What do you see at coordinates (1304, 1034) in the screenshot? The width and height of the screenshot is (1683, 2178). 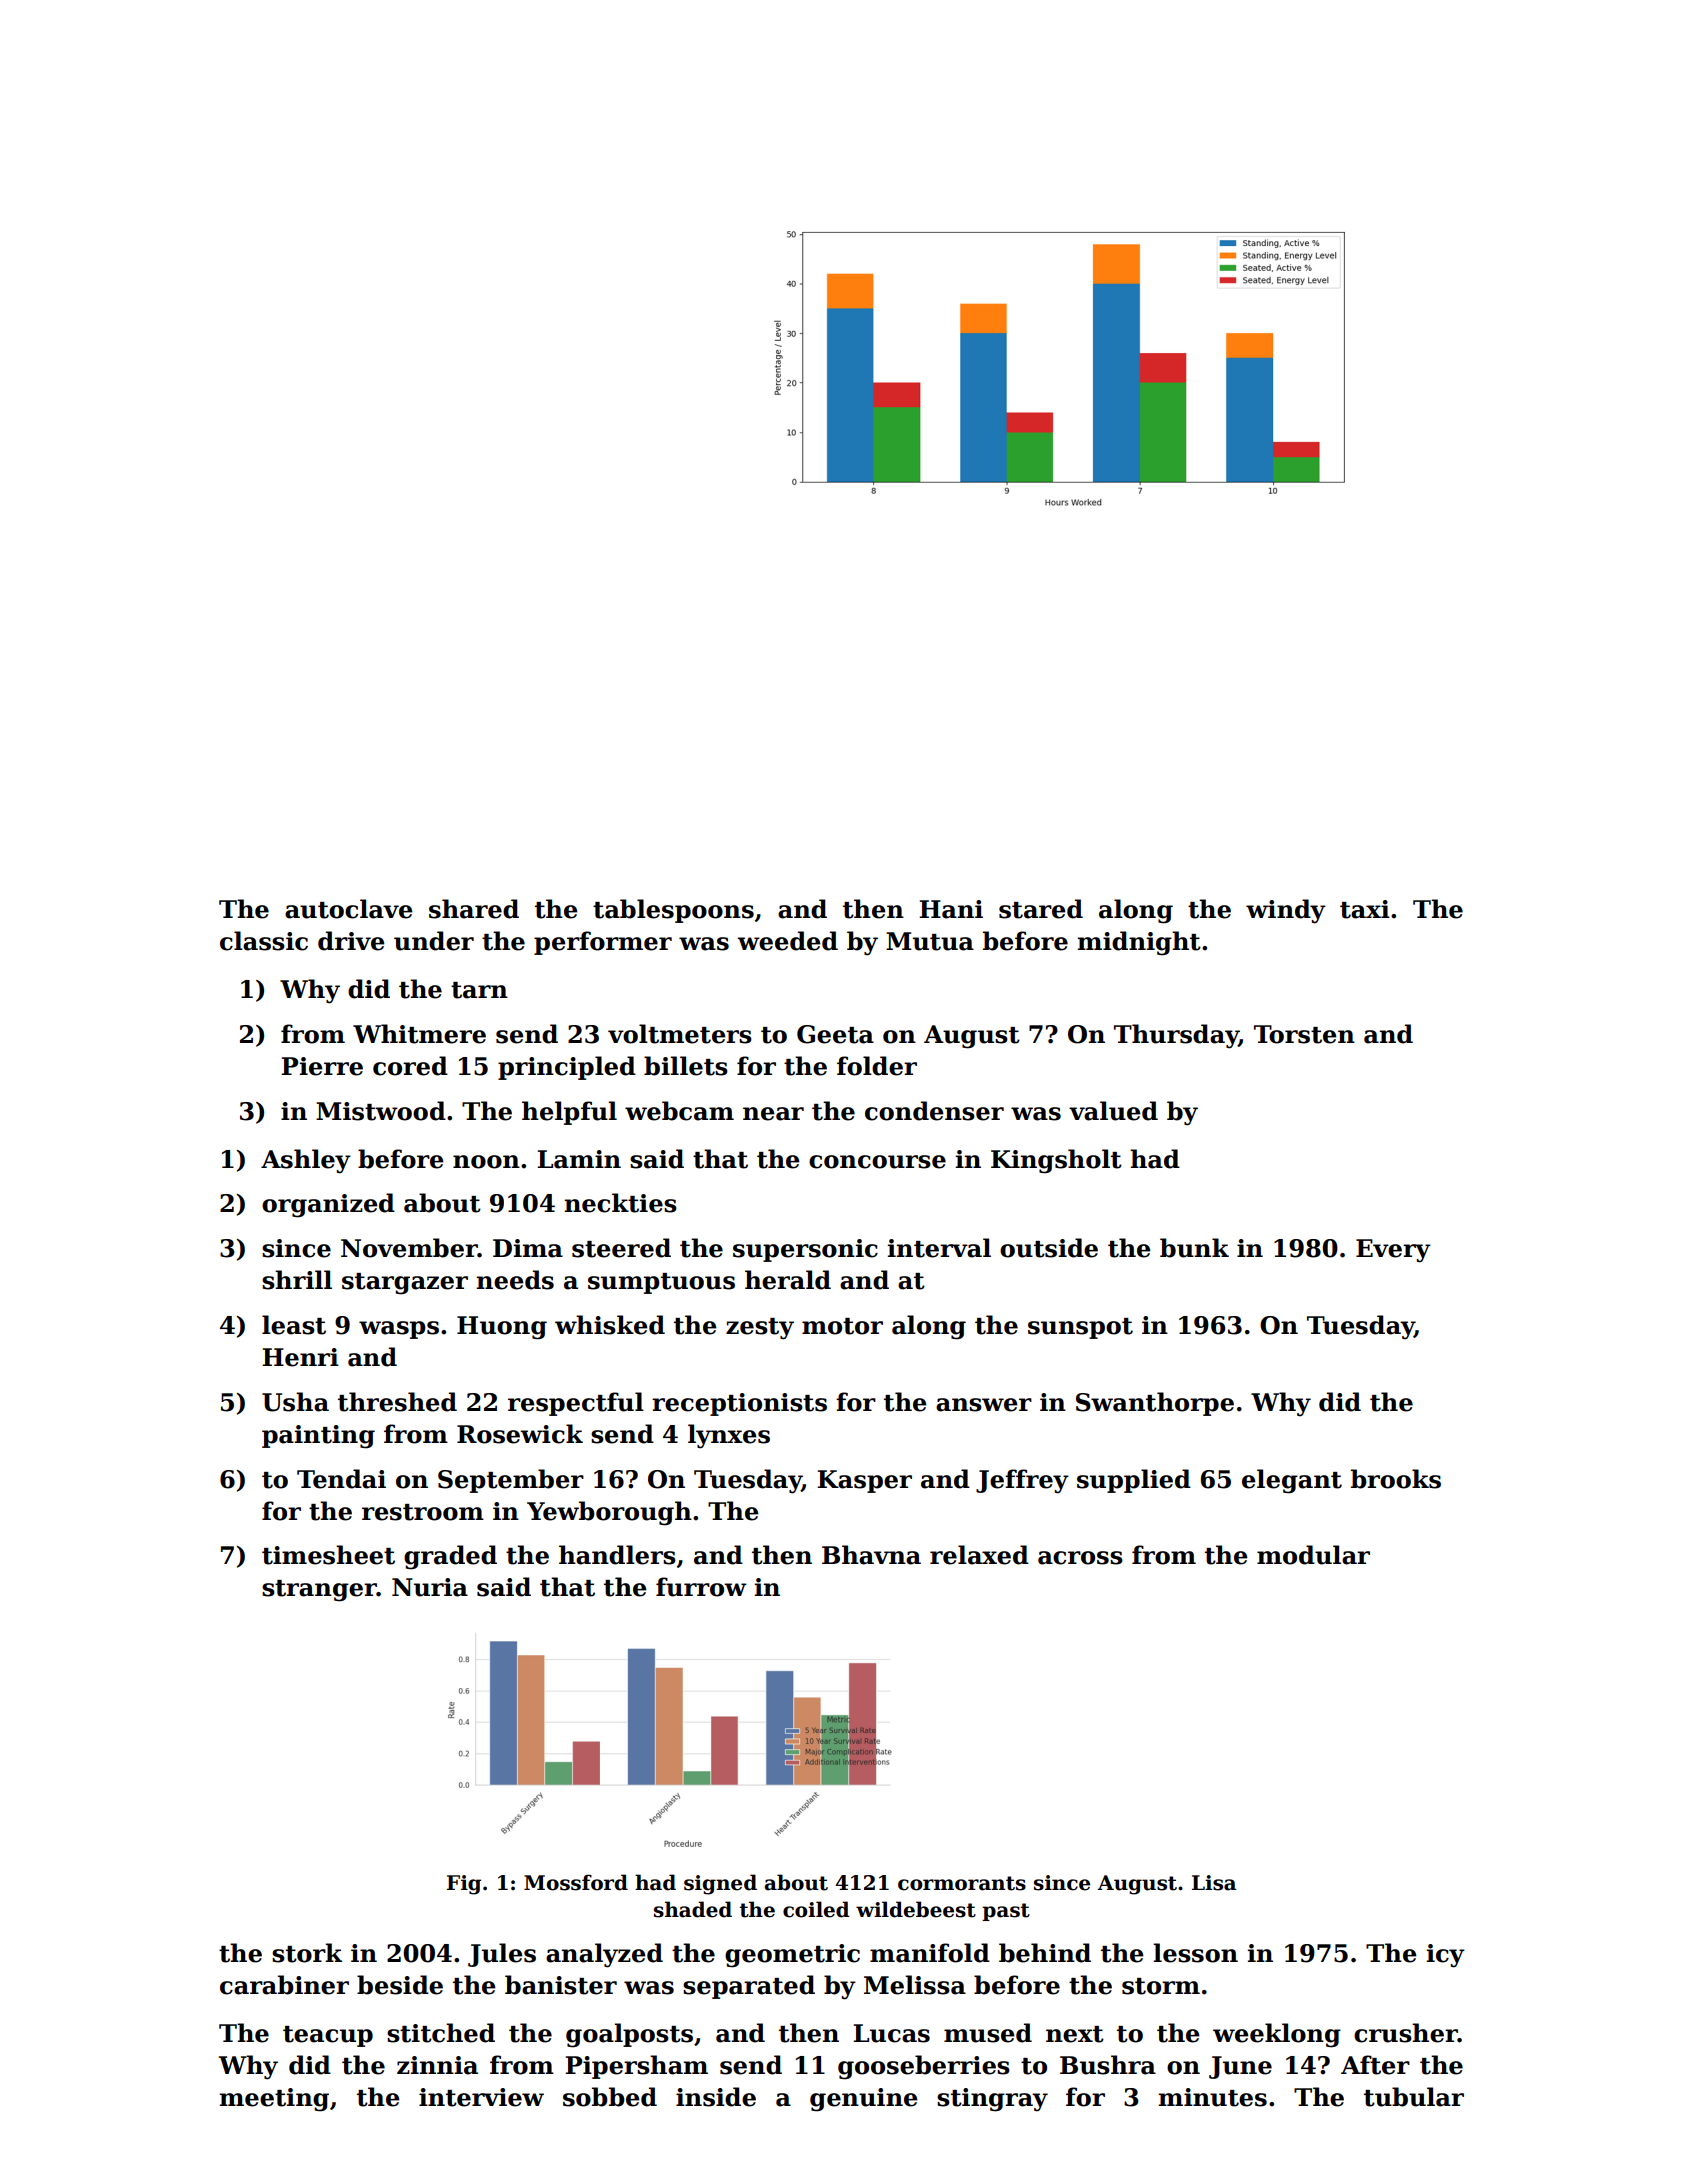 I see `Torsten` at bounding box center [1304, 1034].
